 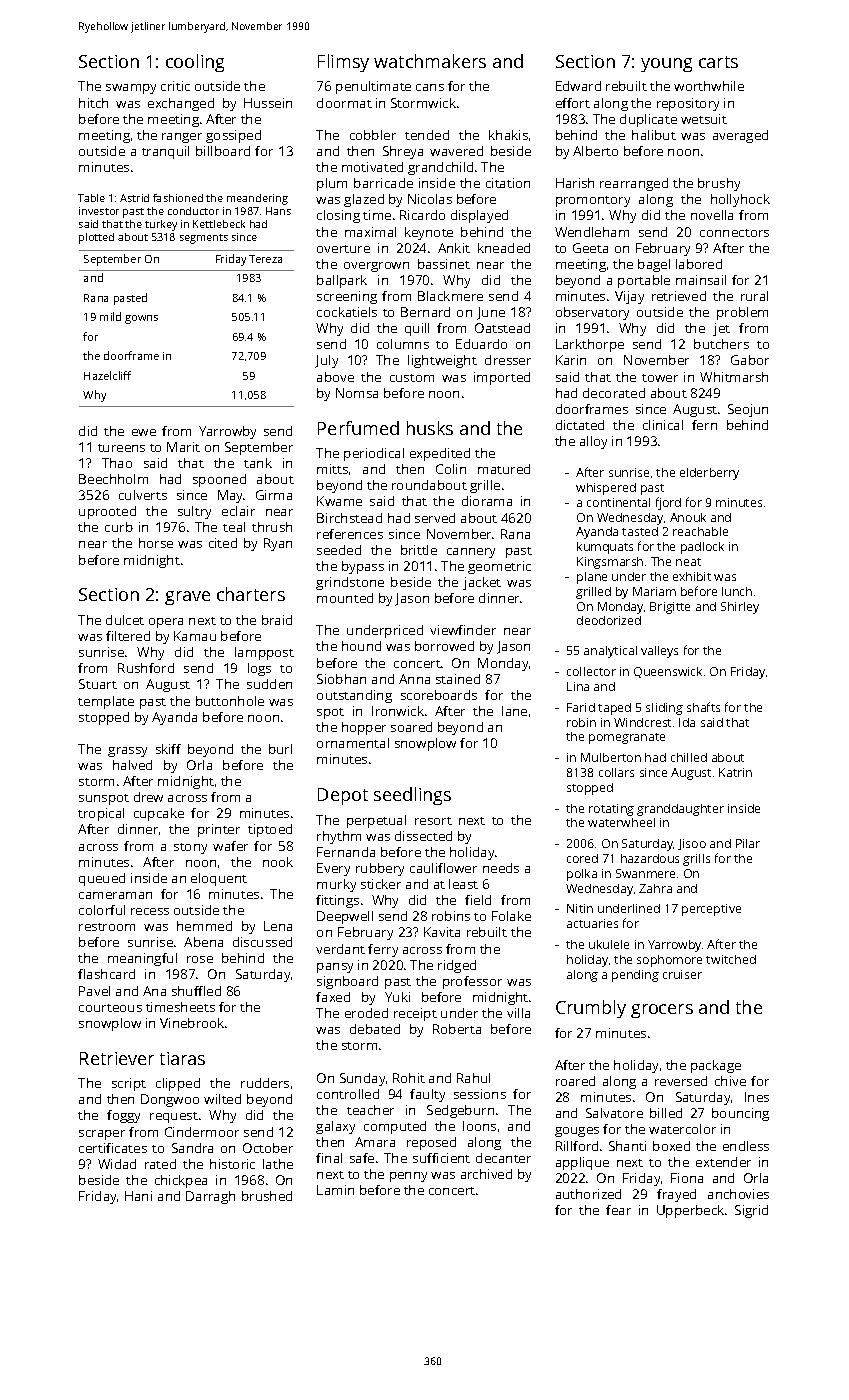 I want to click on murky, so click(x=336, y=885).
